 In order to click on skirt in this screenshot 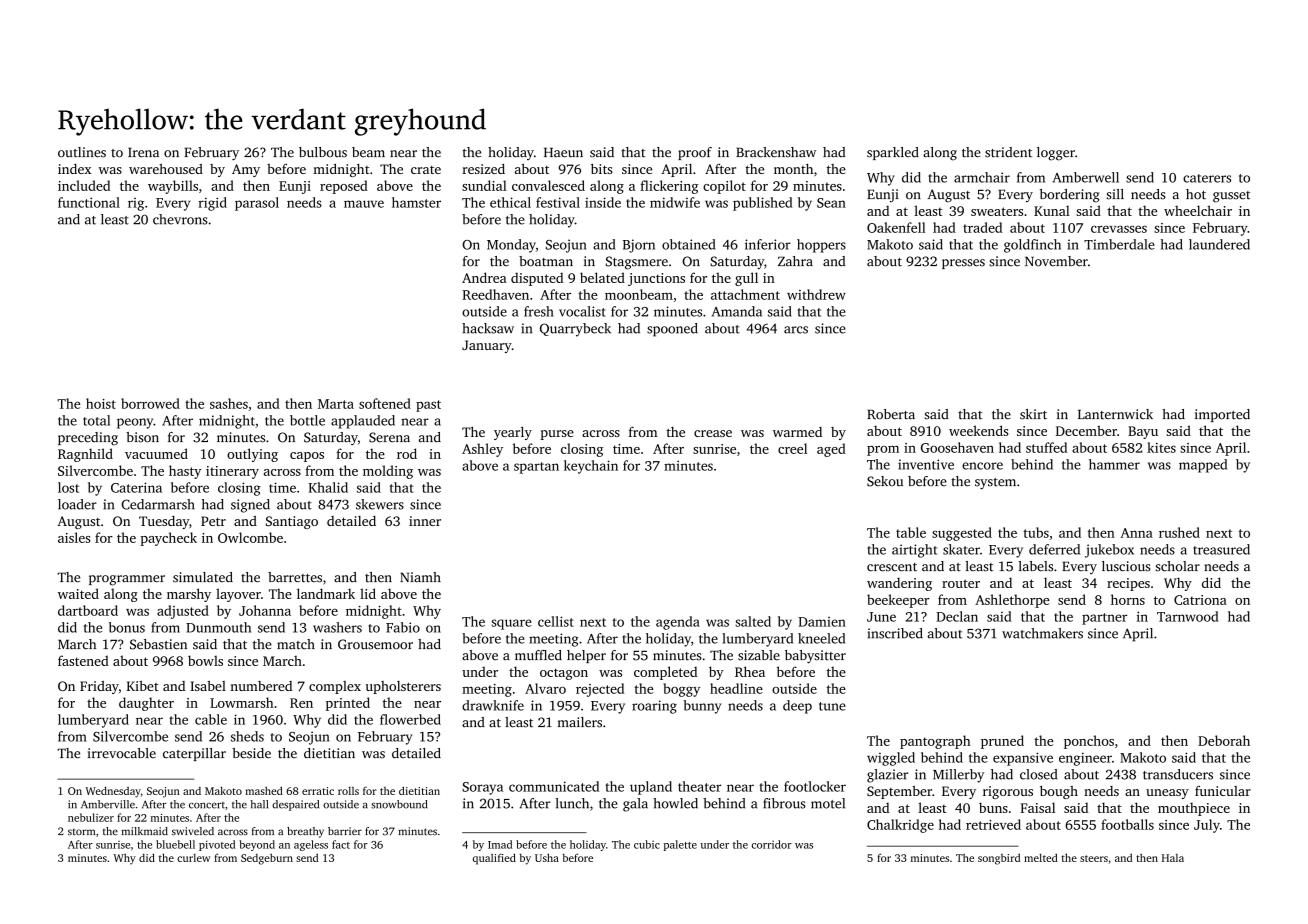, I will do `click(1033, 414)`.
